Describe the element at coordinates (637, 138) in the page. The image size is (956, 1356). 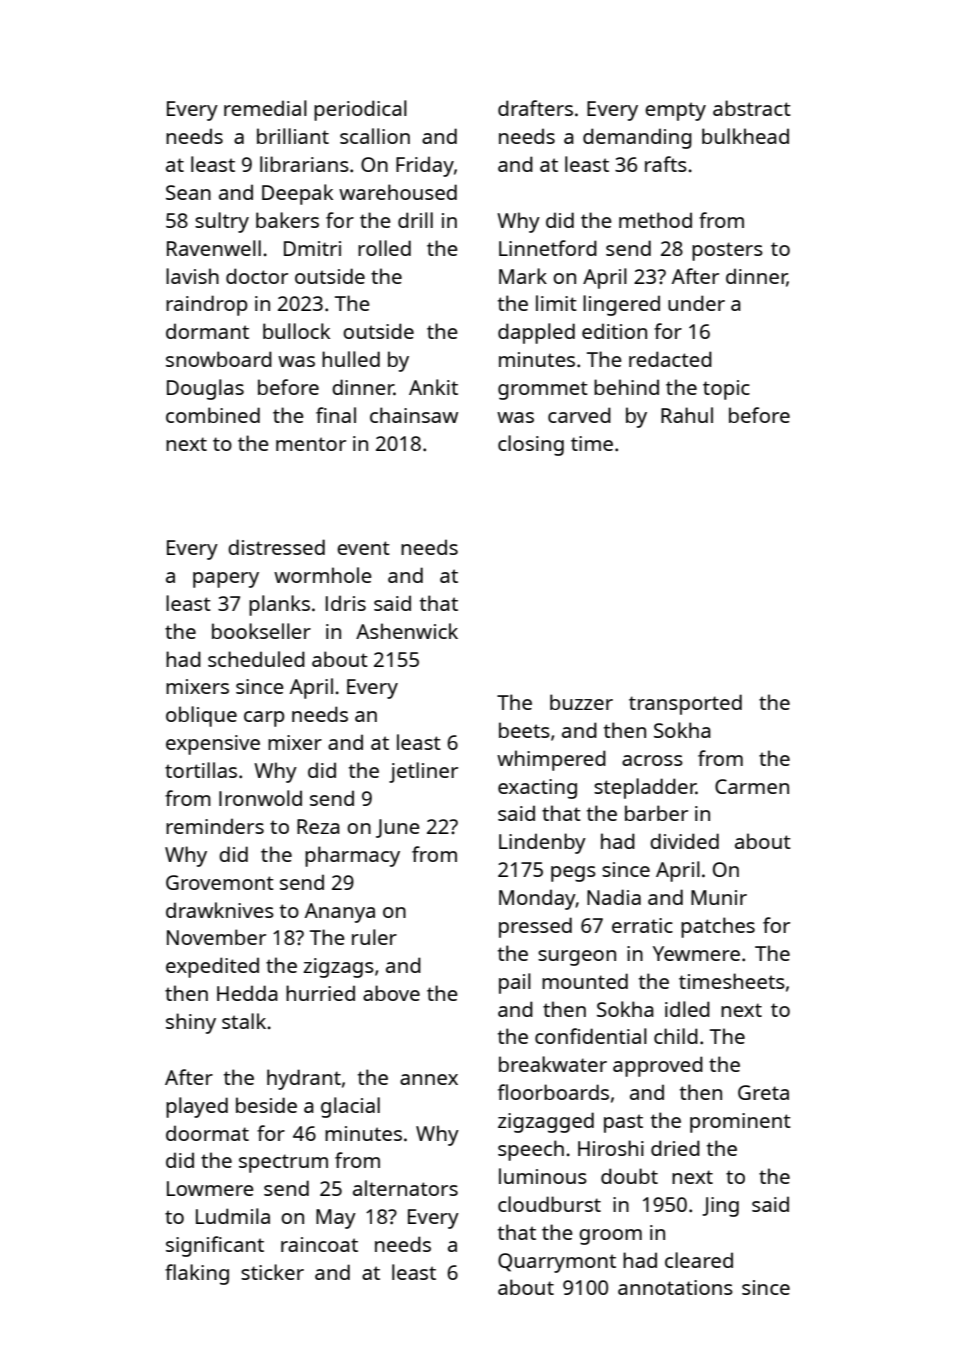
I see `demanding` at that location.
